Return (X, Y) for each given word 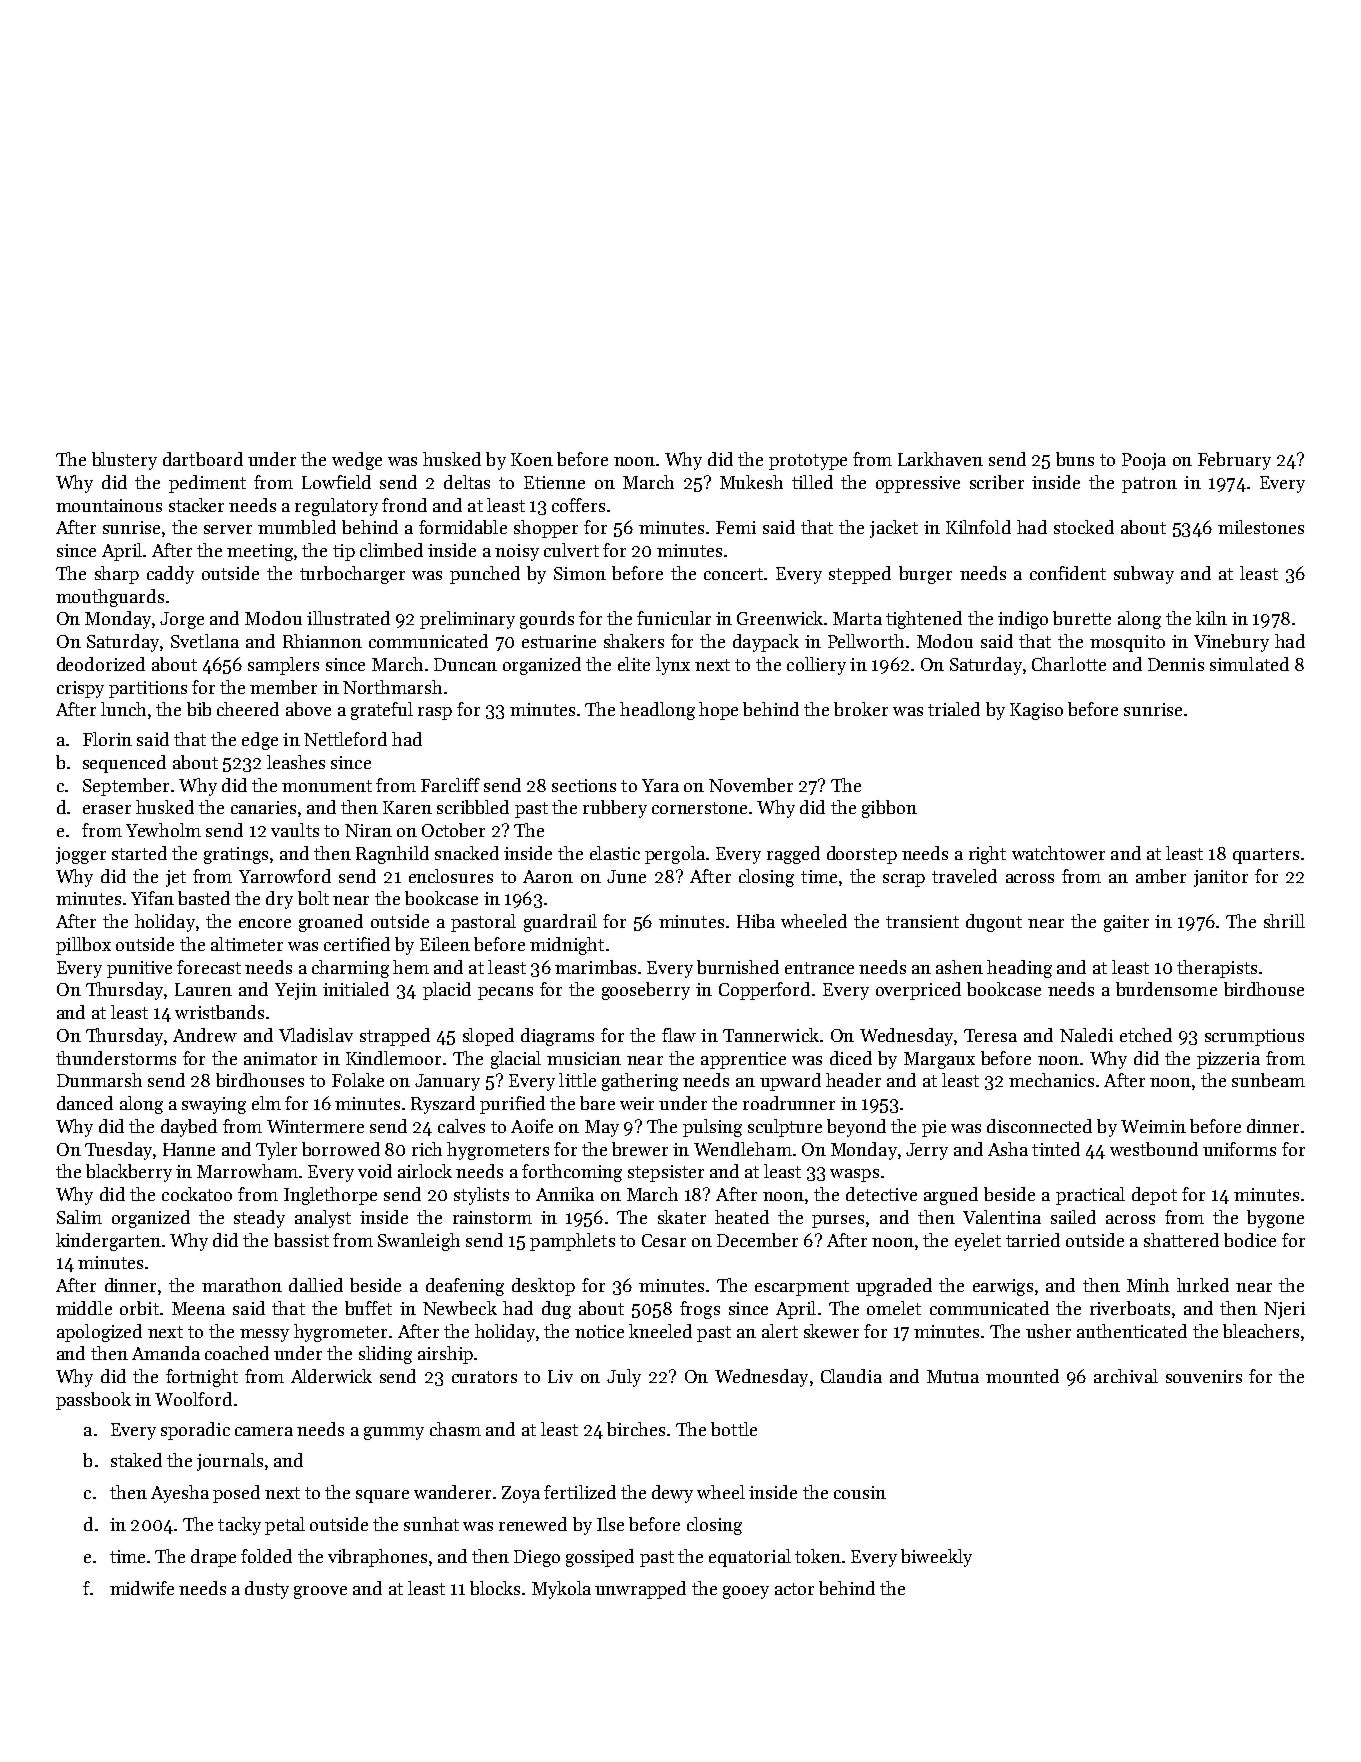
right (987, 855)
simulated (1249, 664)
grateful (382, 711)
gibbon (889, 809)
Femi (736, 527)
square (382, 1496)
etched (1146, 1035)
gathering (640, 1082)
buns (1075, 459)
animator (280, 1058)
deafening (465, 1287)
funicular (674, 618)
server (228, 529)
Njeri (1284, 1310)
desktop (543, 1287)
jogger (81, 855)
